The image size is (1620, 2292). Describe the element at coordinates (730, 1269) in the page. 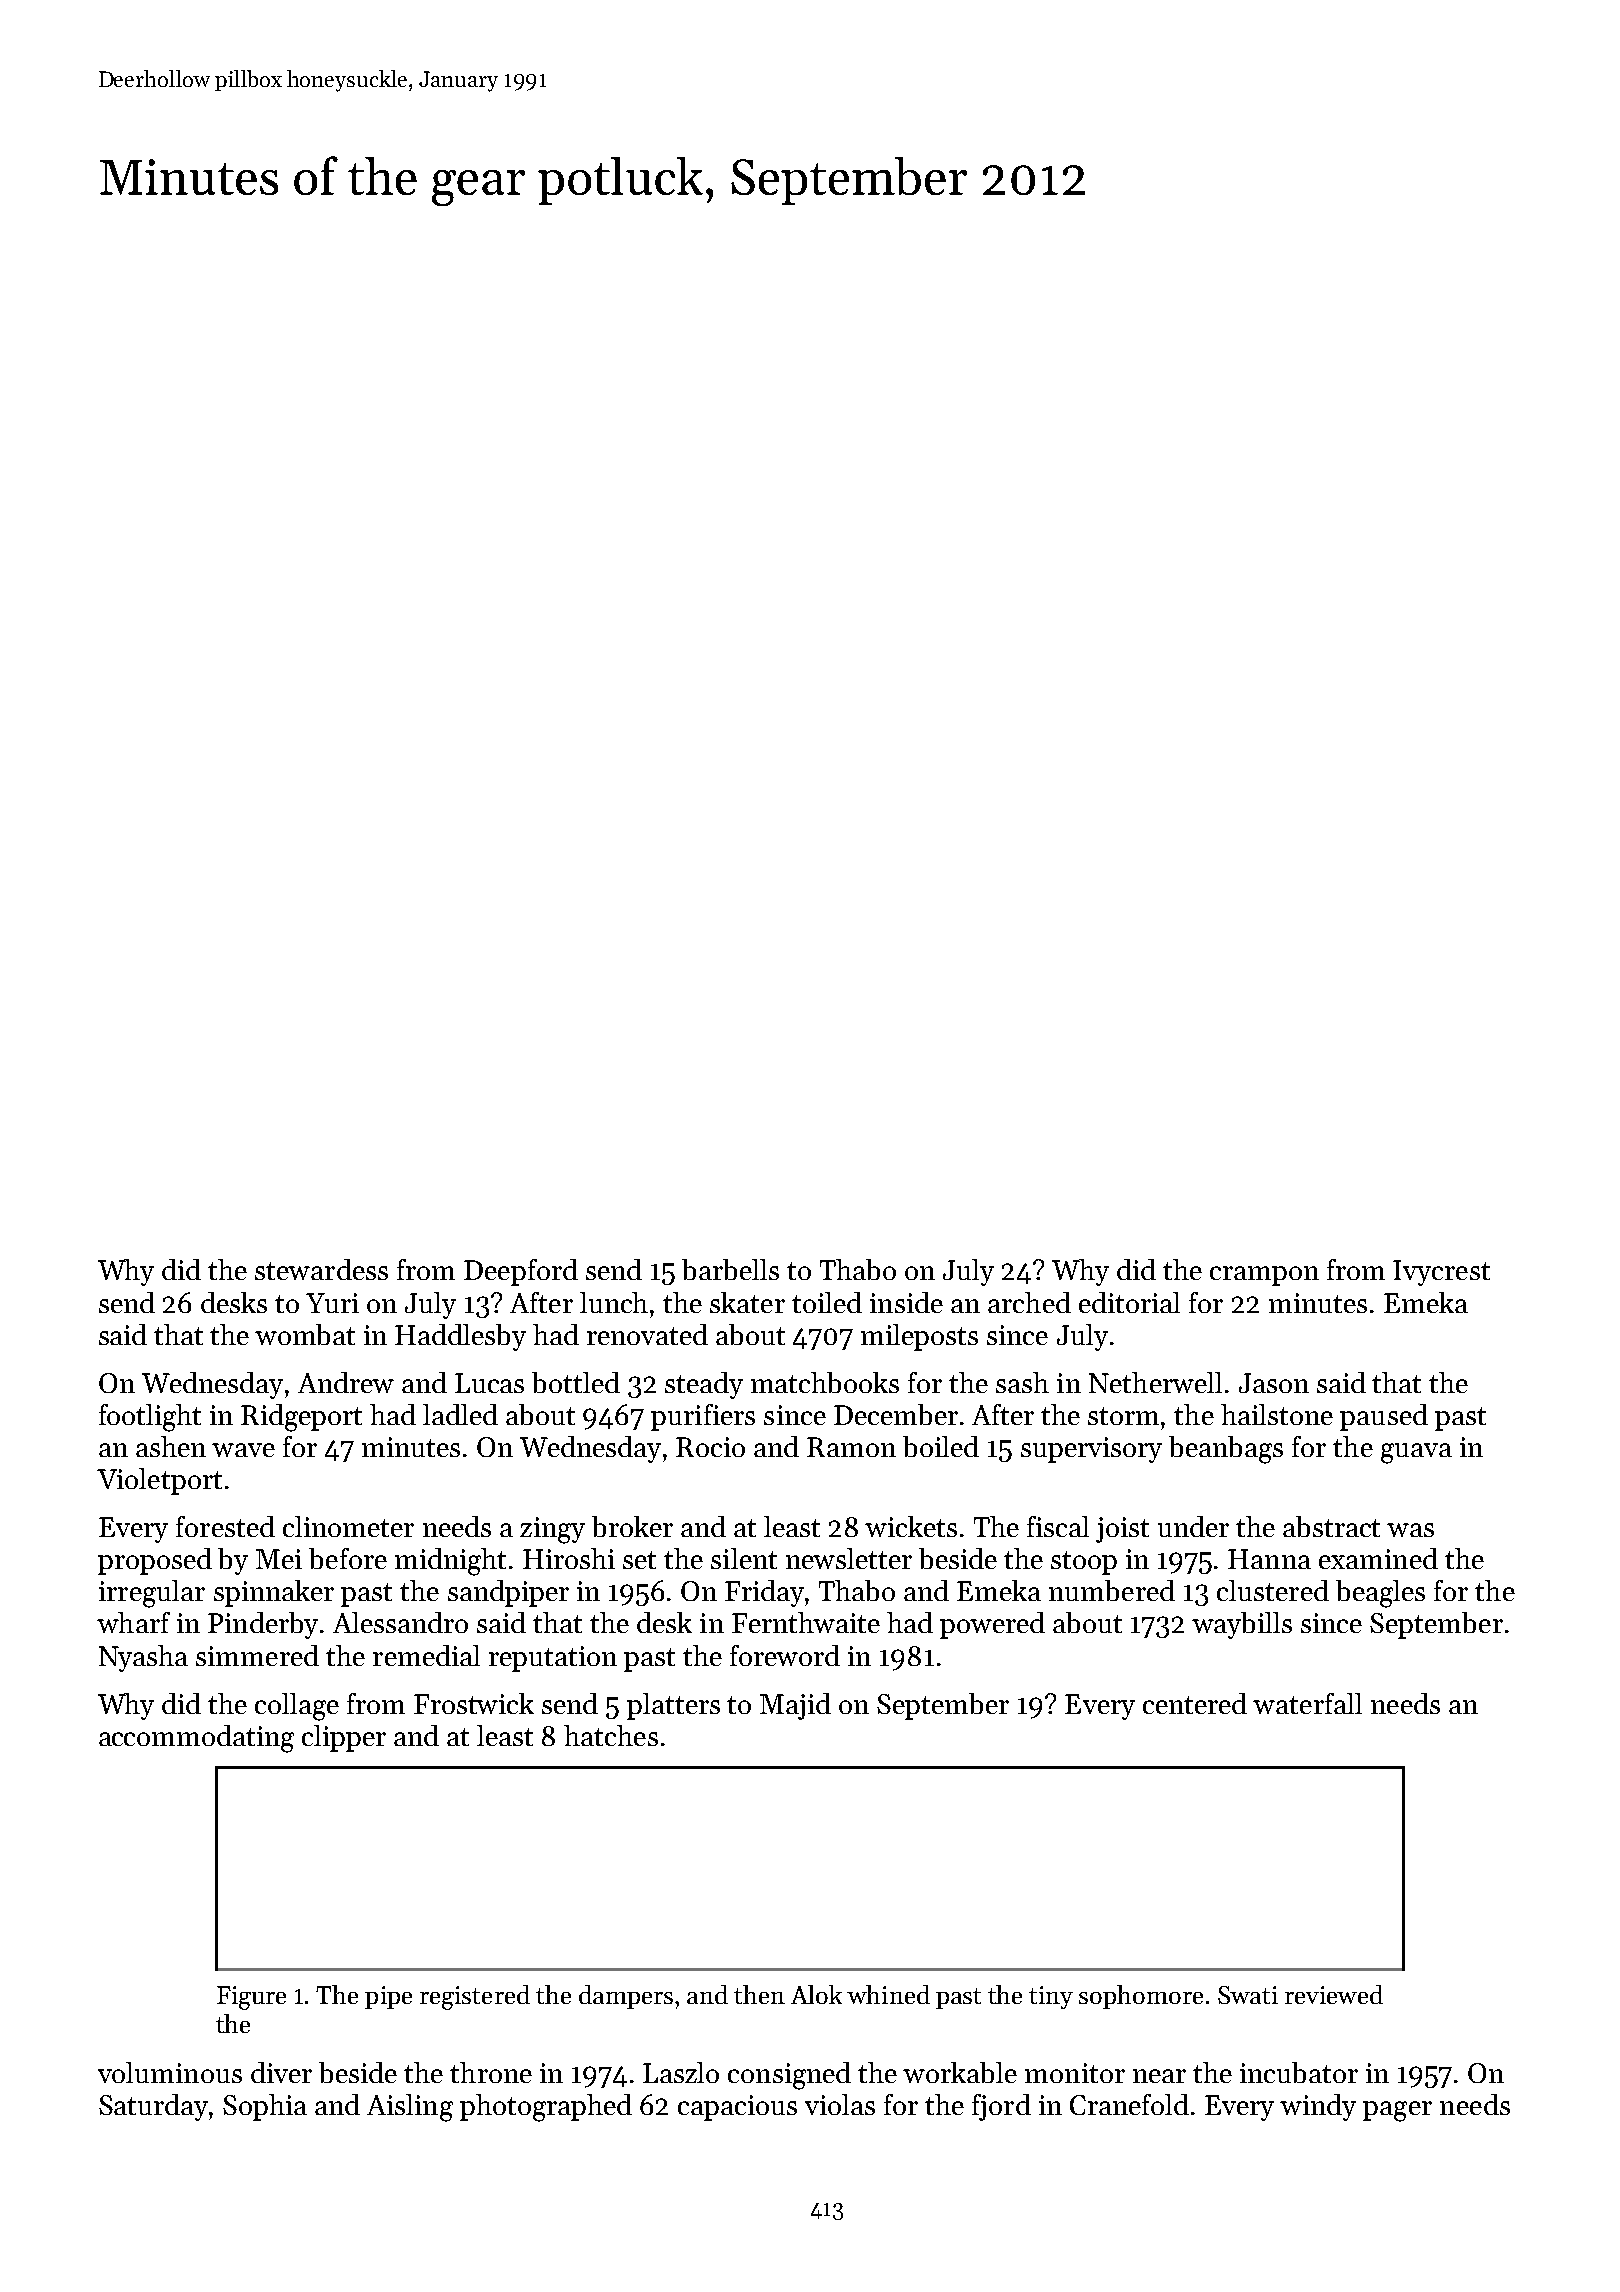

I see `barbells` at that location.
